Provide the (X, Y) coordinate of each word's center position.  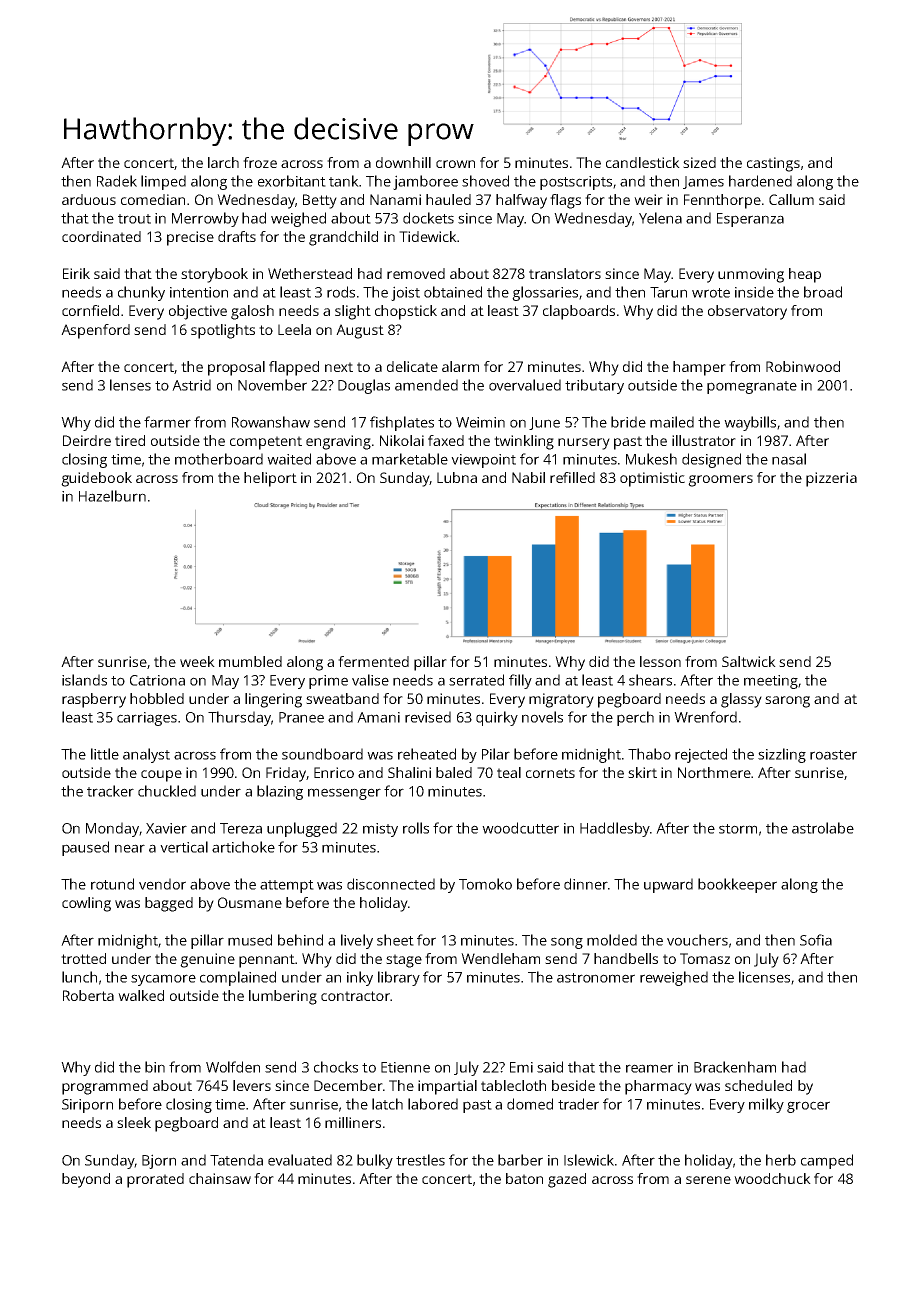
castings (773, 164)
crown (455, 164)
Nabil (528, 477)
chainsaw (220, 1178)
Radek (117, 181)
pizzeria (831, 479)
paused (85, 848)
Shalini (409, 772)
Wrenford (705, 717)
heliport (270, 479)
